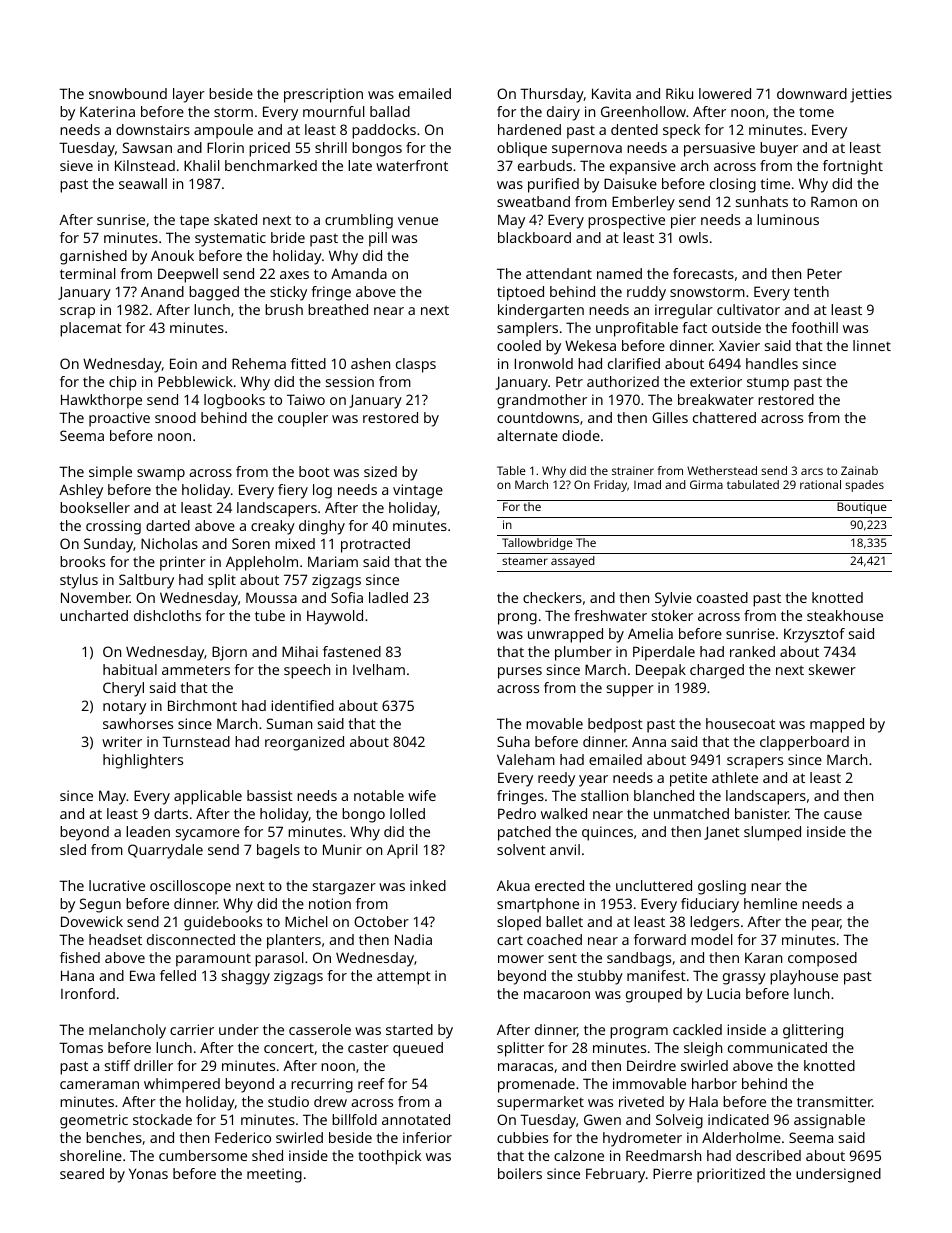  I want to click on Riku, so click(679, 93).
